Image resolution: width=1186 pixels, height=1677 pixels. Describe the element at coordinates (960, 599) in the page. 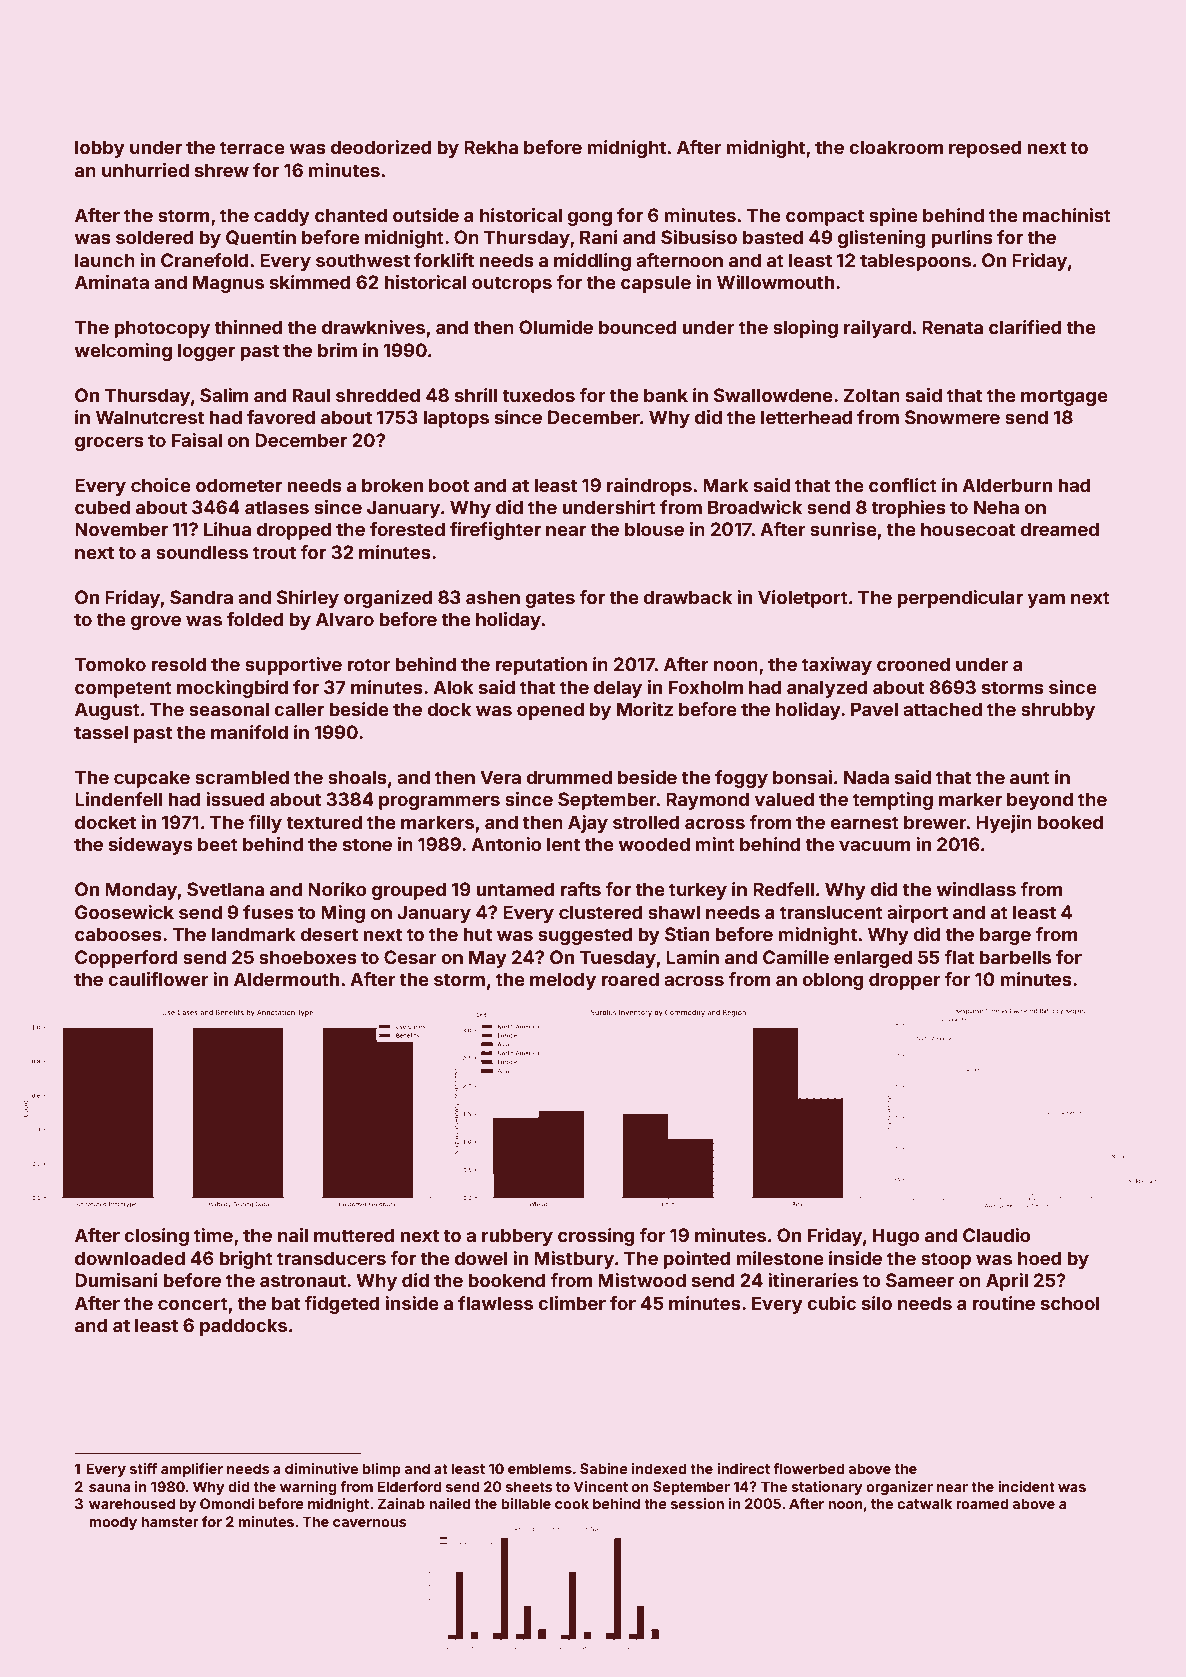

I see `perpendicular` at that location.
